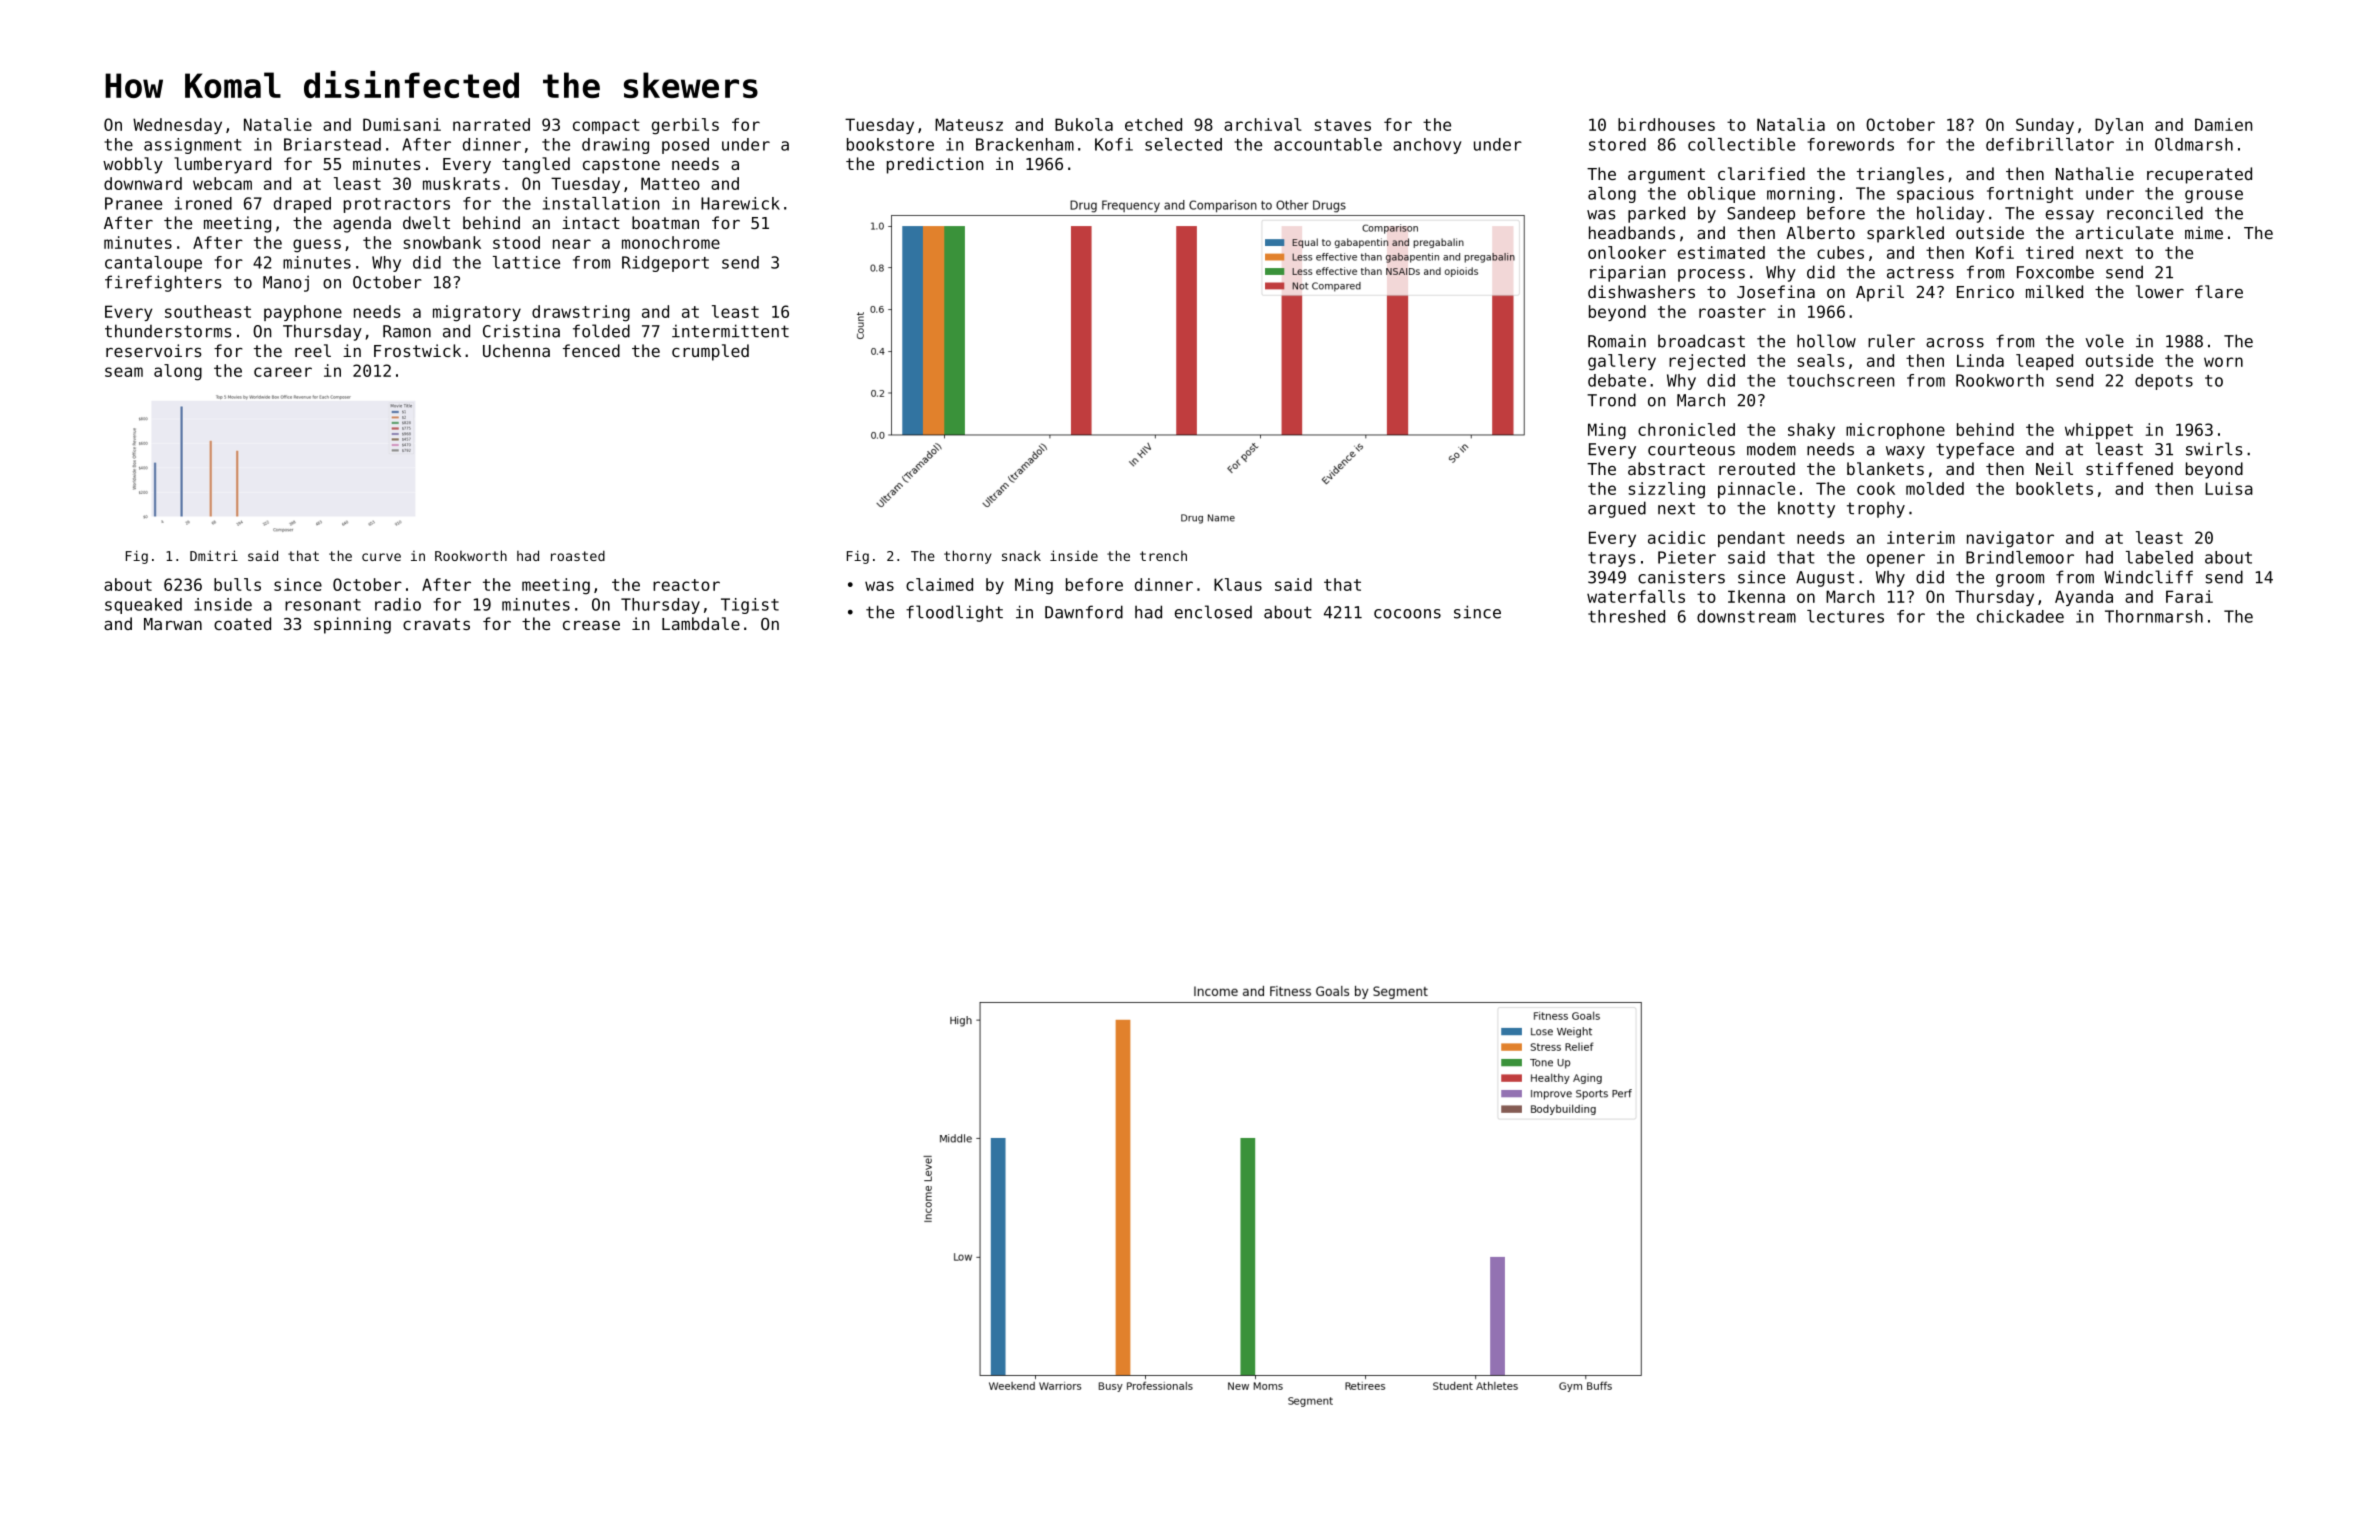 This screenshot has height=1540, width=2380. I want to click on navigator, so click(2010, 539).
